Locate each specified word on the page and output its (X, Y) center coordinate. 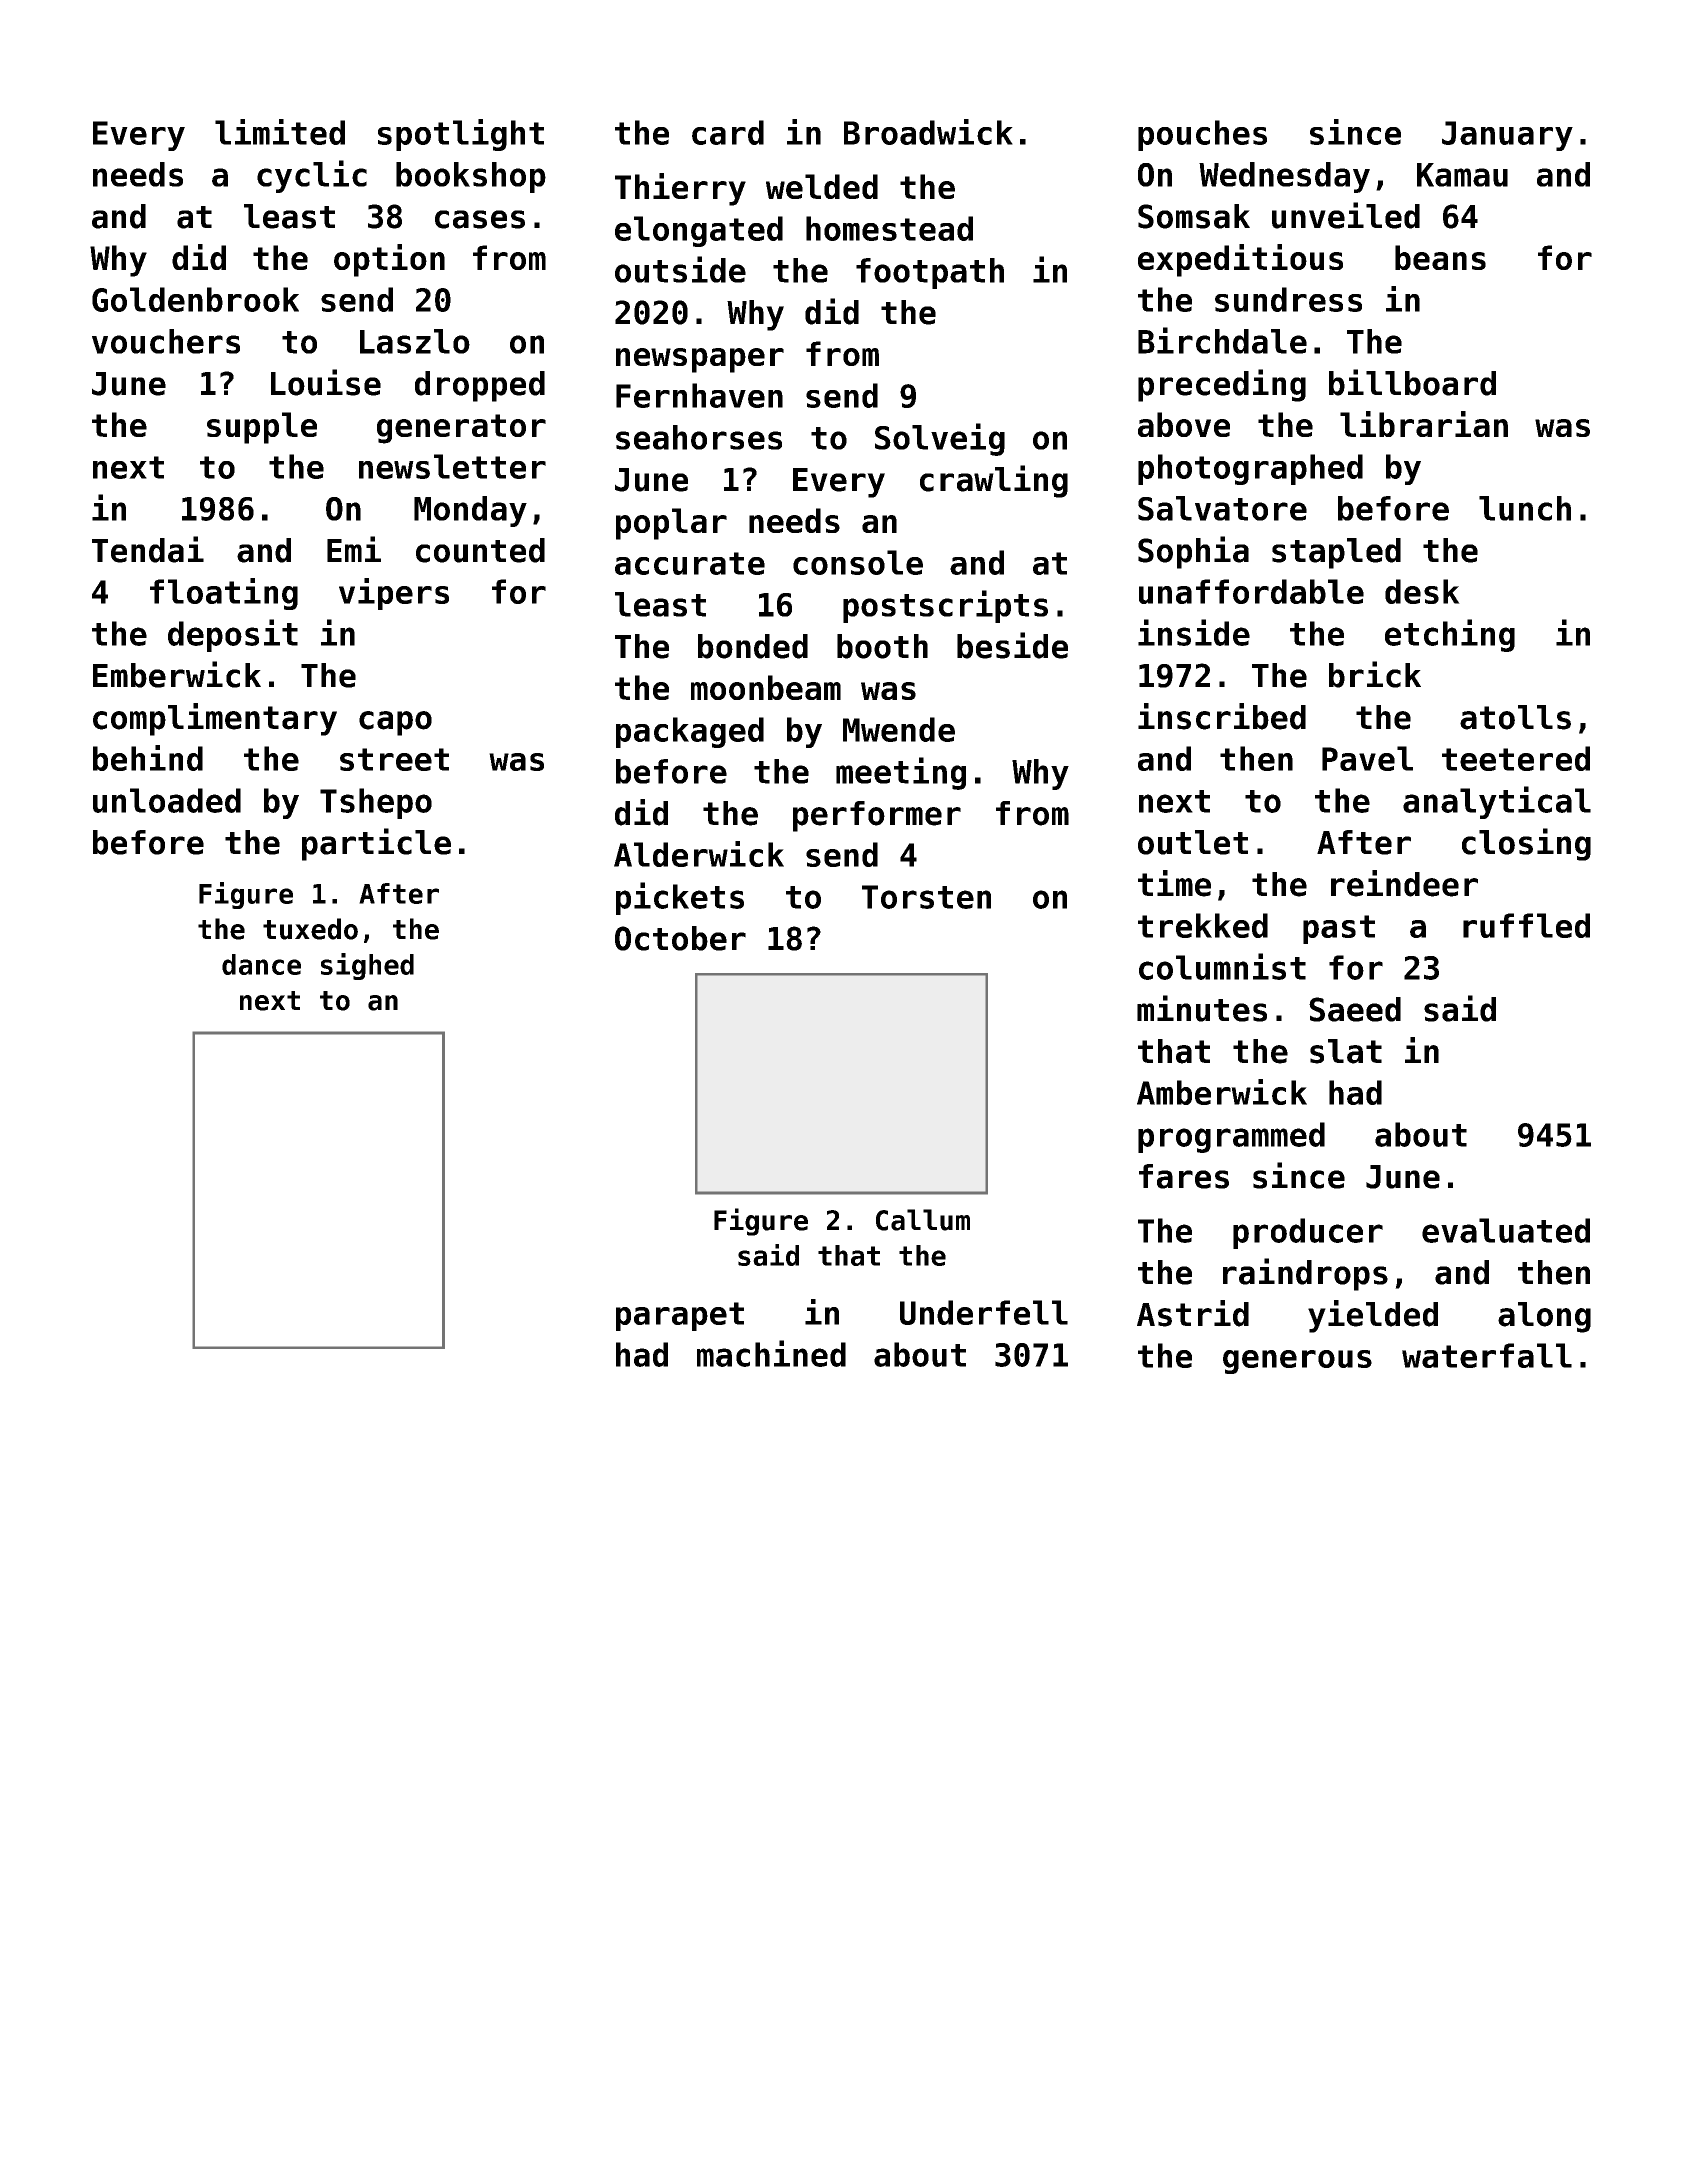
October (680, 938)
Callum (923, 1220)
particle (376, 844)
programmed (1231, 1137)
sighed (367, 966)
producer (1308, 1233)
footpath (930, 273)
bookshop (471, 177)
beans (1440, 257)
